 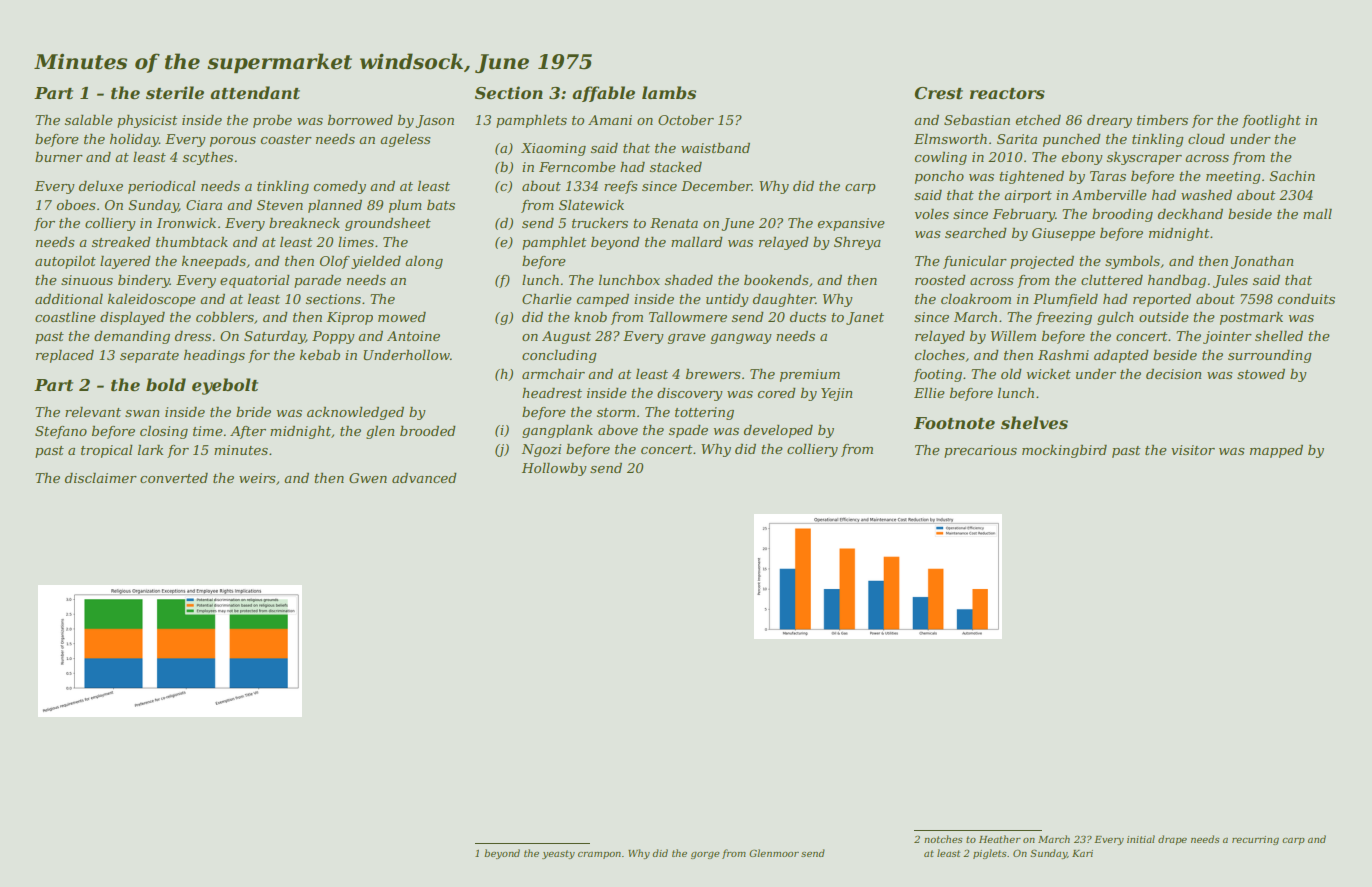 I want to click on Gwen, so click(x=368, y=478).
